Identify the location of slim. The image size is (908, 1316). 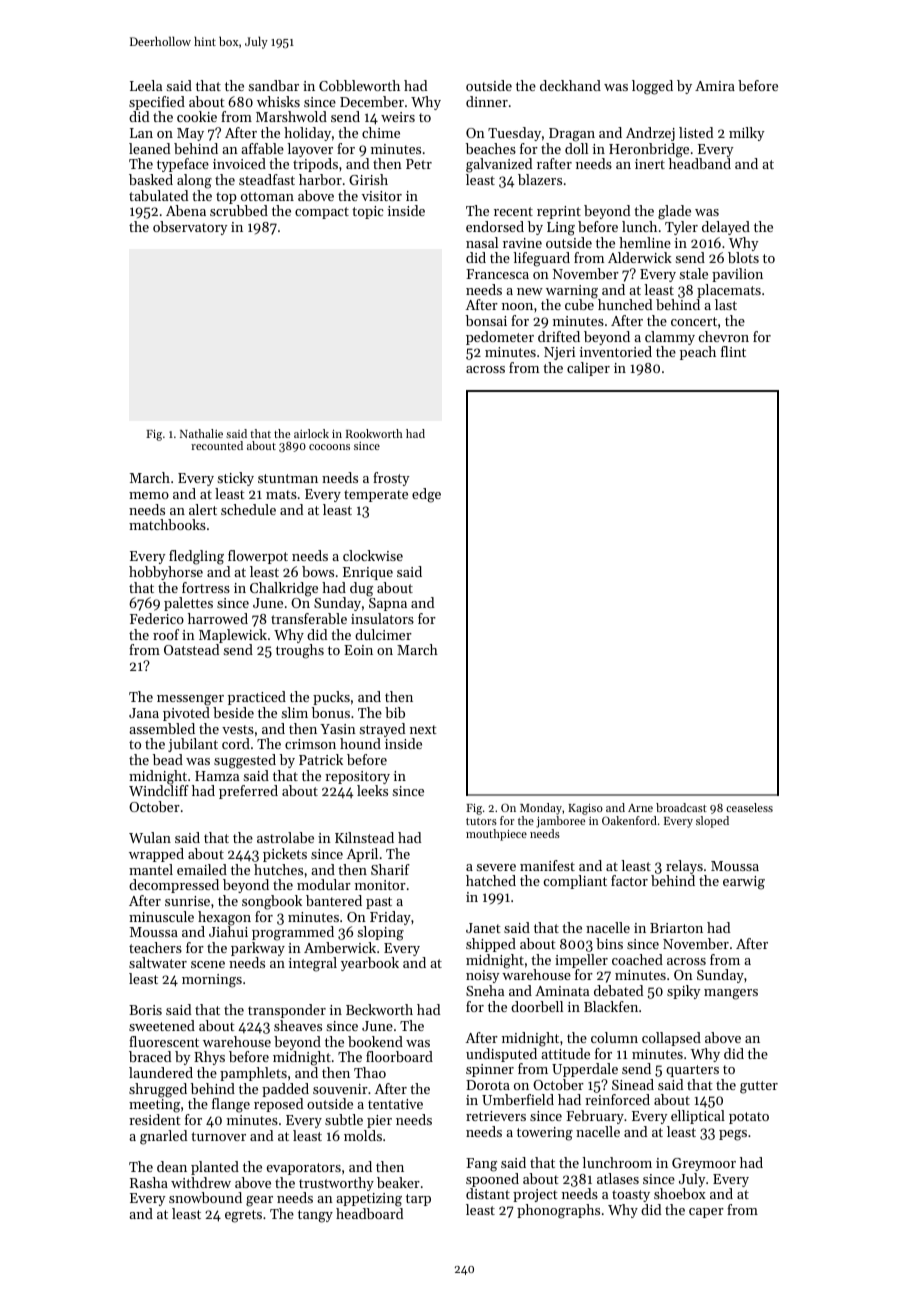
(295, 712).
